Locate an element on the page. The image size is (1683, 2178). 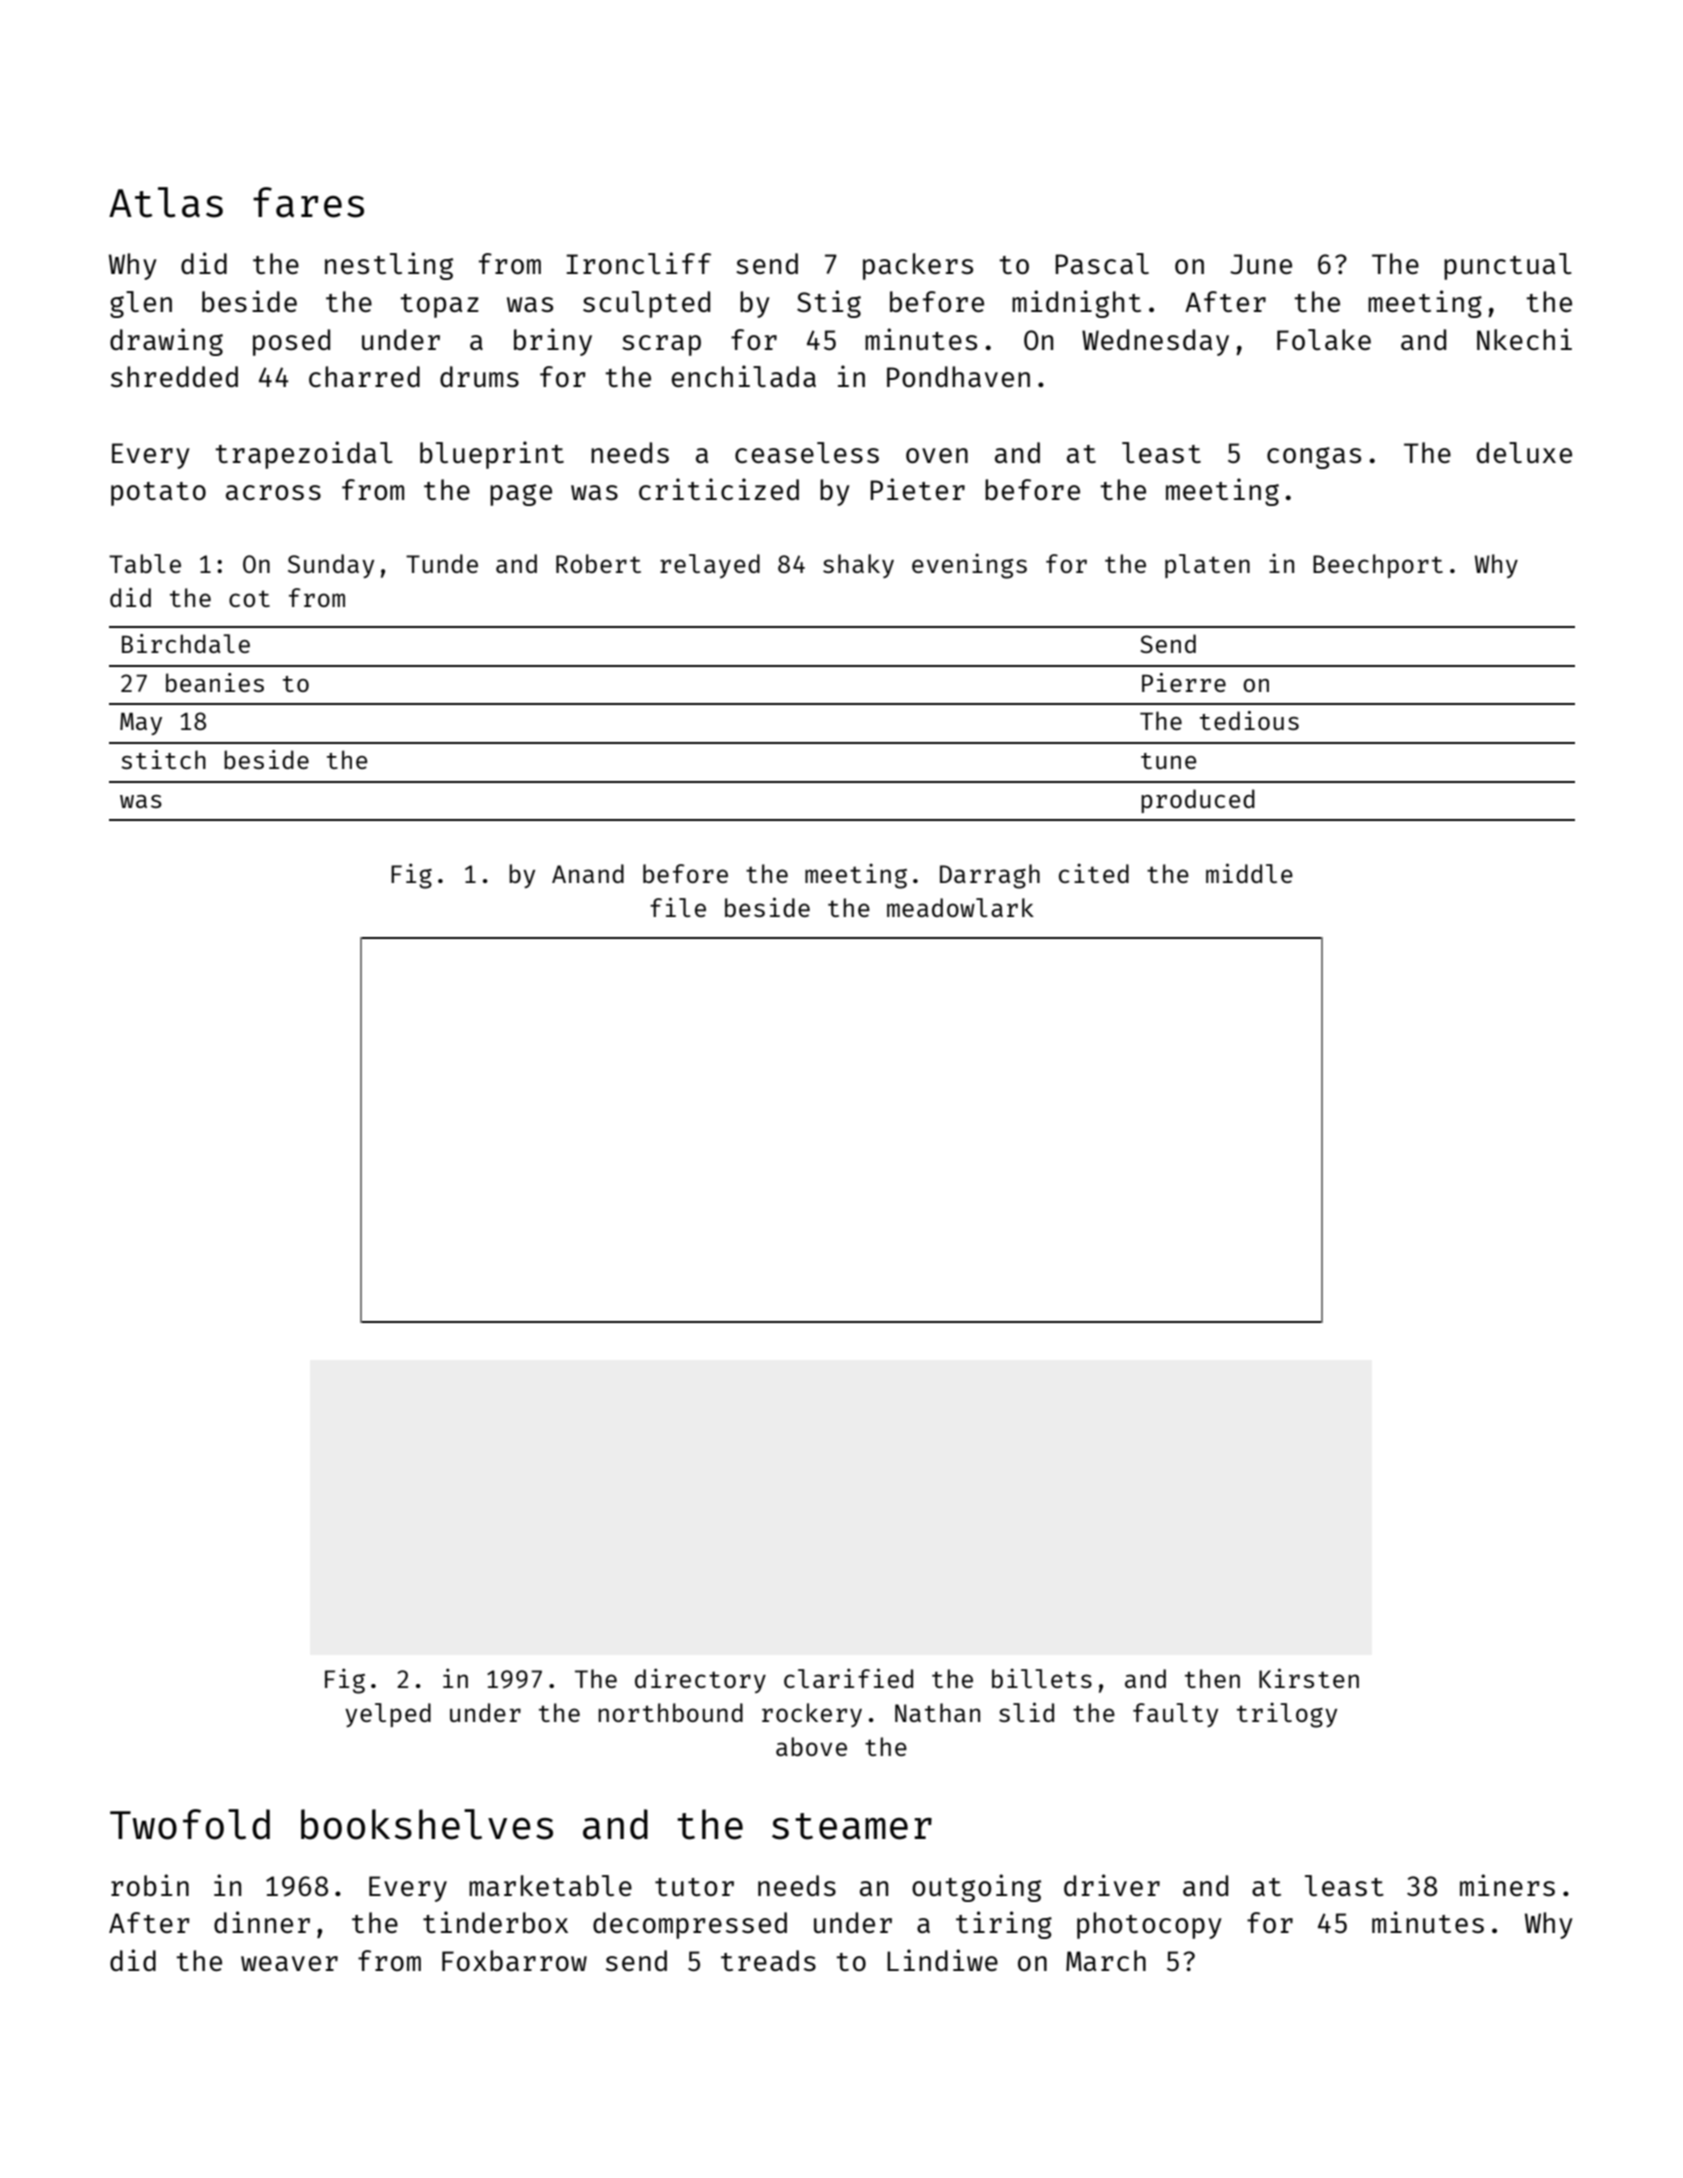
robin is located at coordinates (150, 1885).
